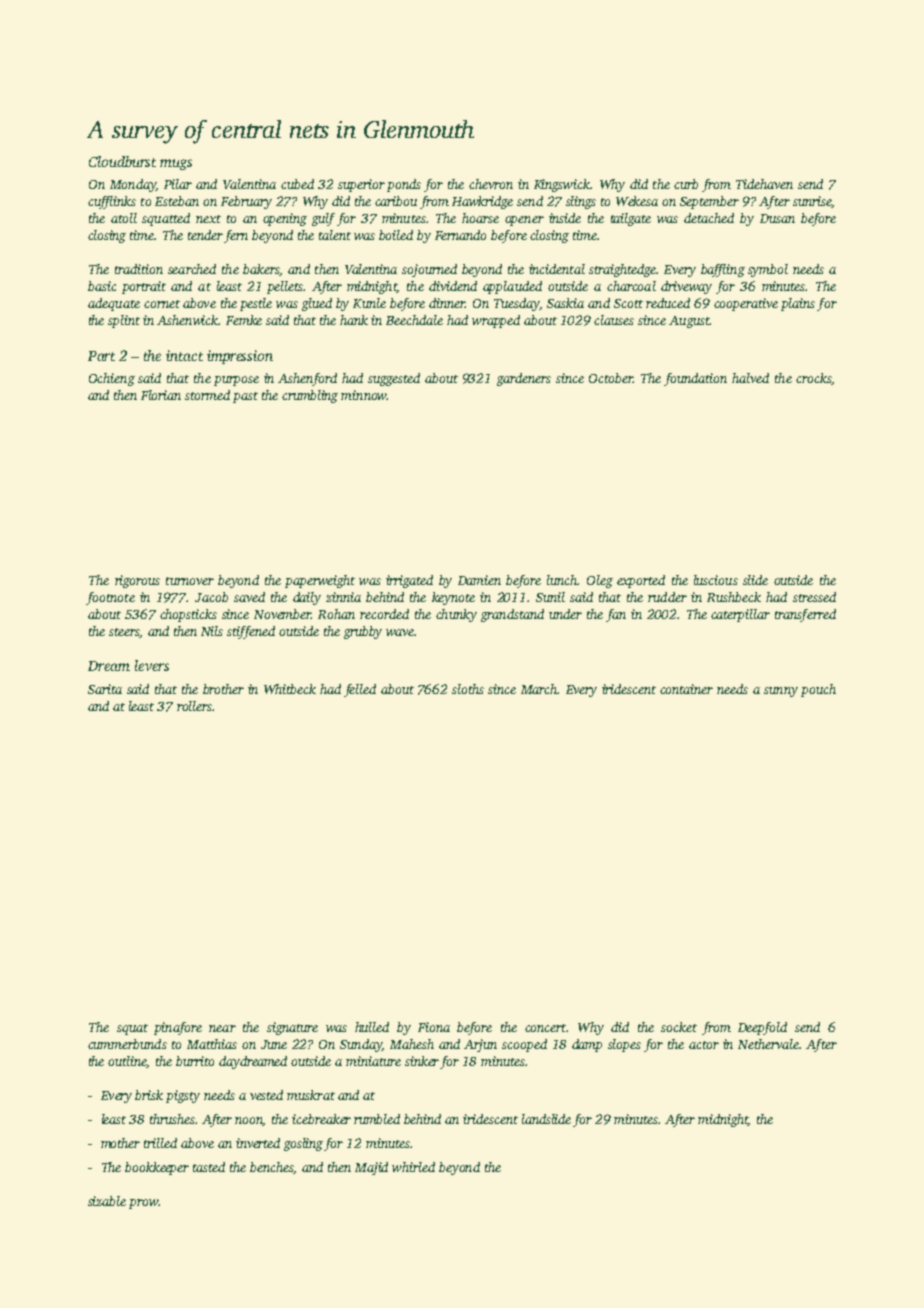  I want to click on felled, so click(360, 690).
